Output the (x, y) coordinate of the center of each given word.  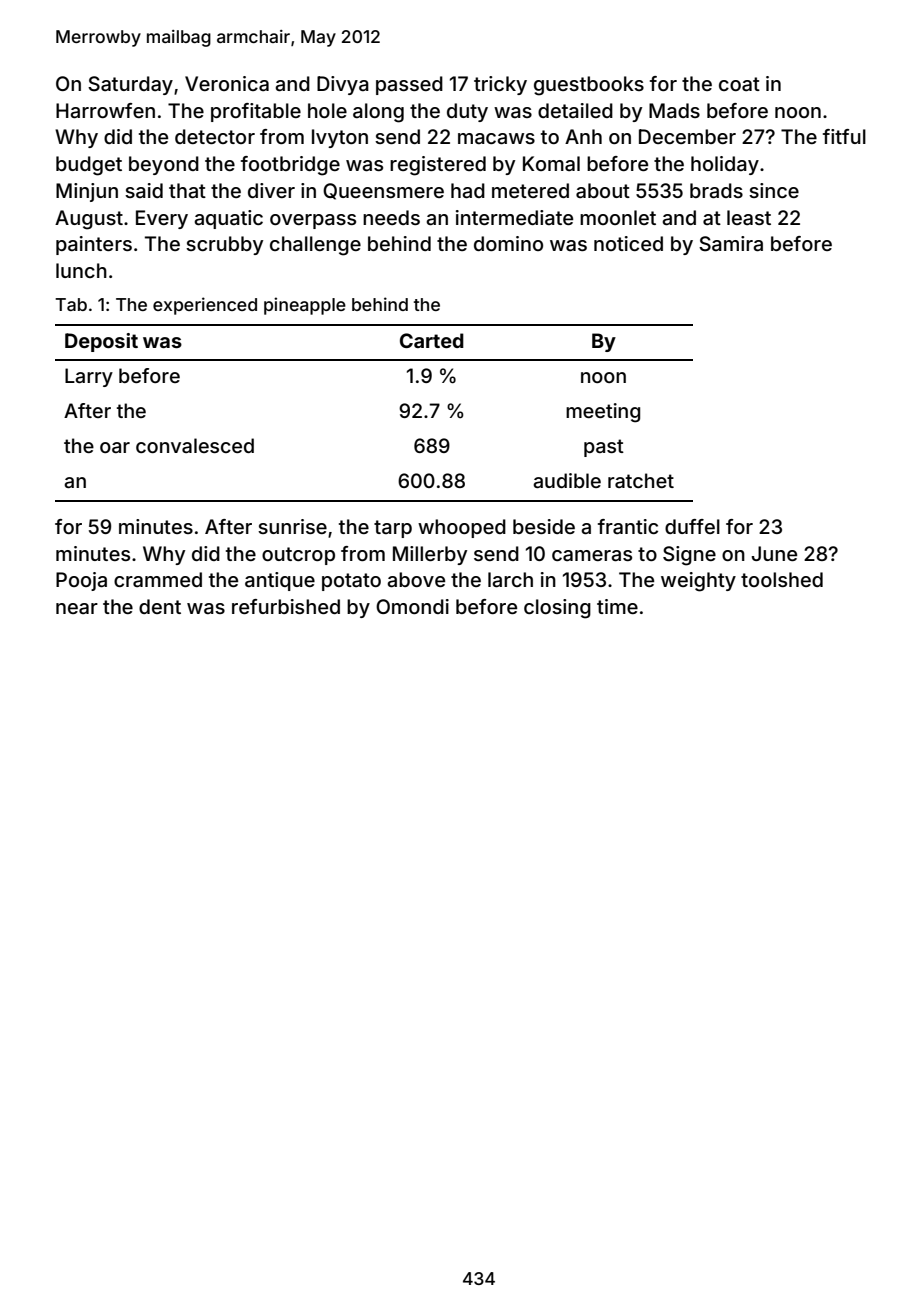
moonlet (618, 217)
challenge (315, 246)
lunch (81, 270)
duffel (692, 526)
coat (739, 84)
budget (89, 166)
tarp (393, 529)
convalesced (195, 445)
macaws (496, 138)
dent (160, 606)
